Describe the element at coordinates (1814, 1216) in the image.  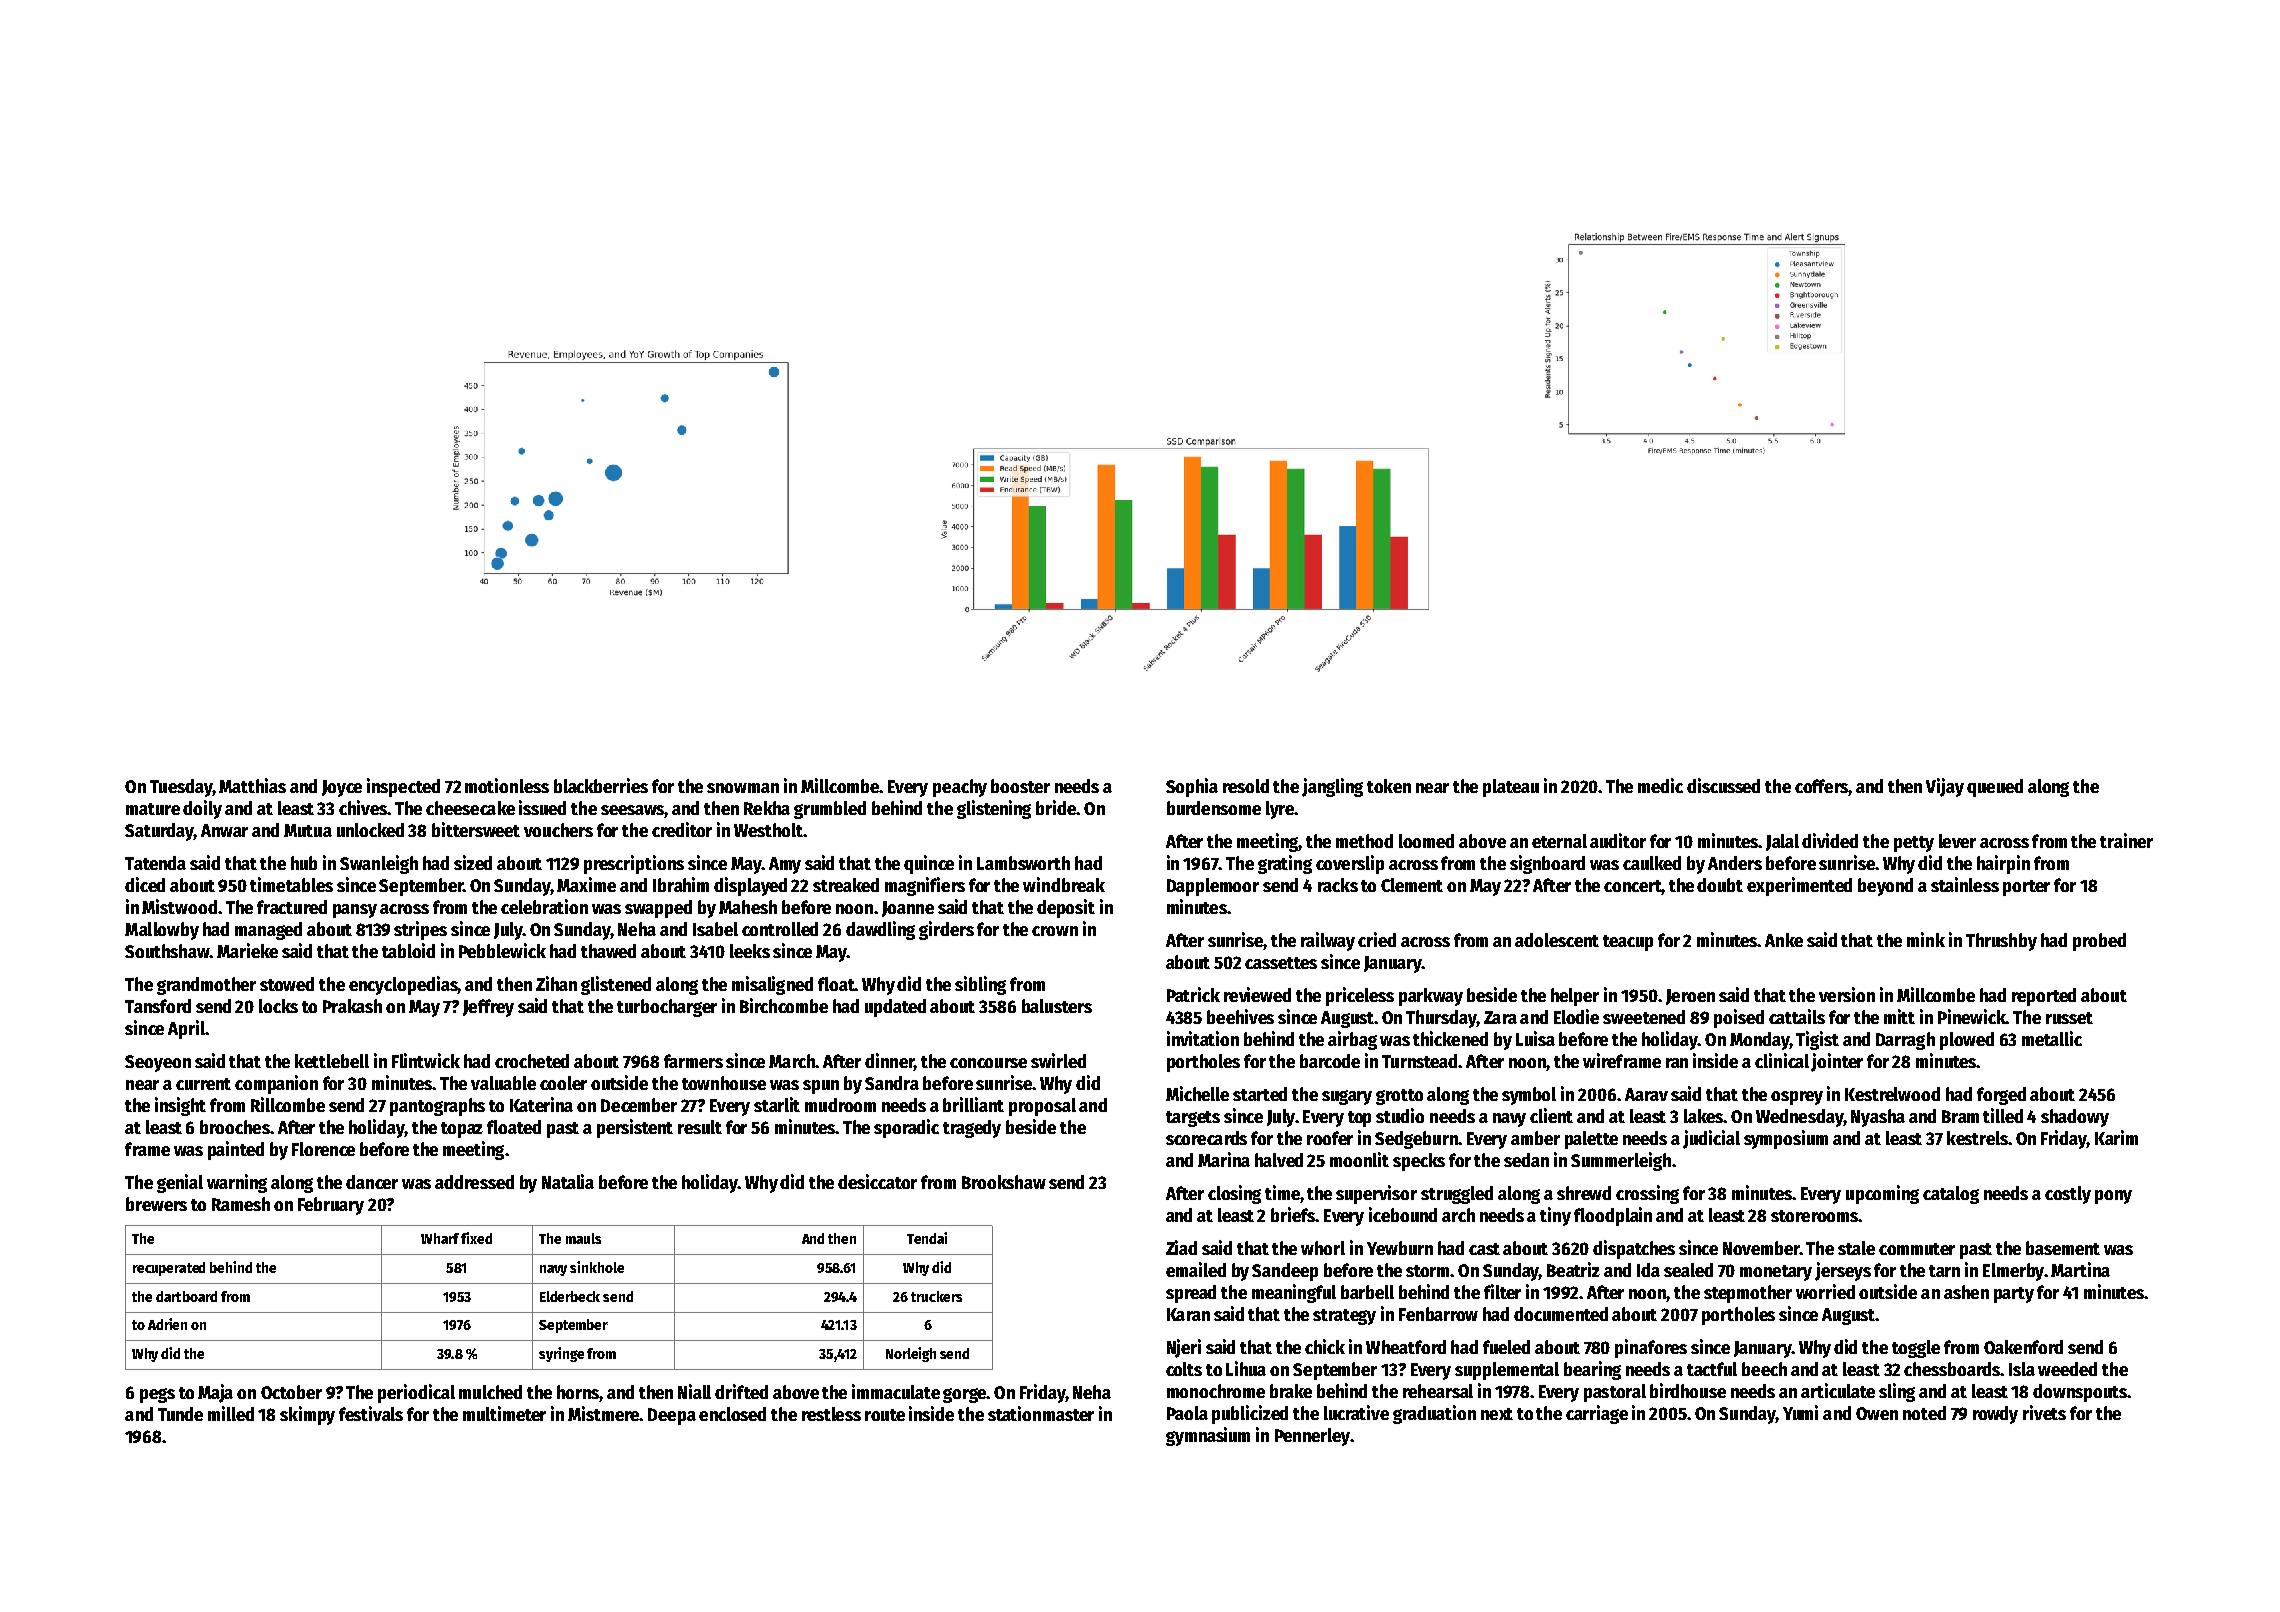
I see `storerooms` at that location.
